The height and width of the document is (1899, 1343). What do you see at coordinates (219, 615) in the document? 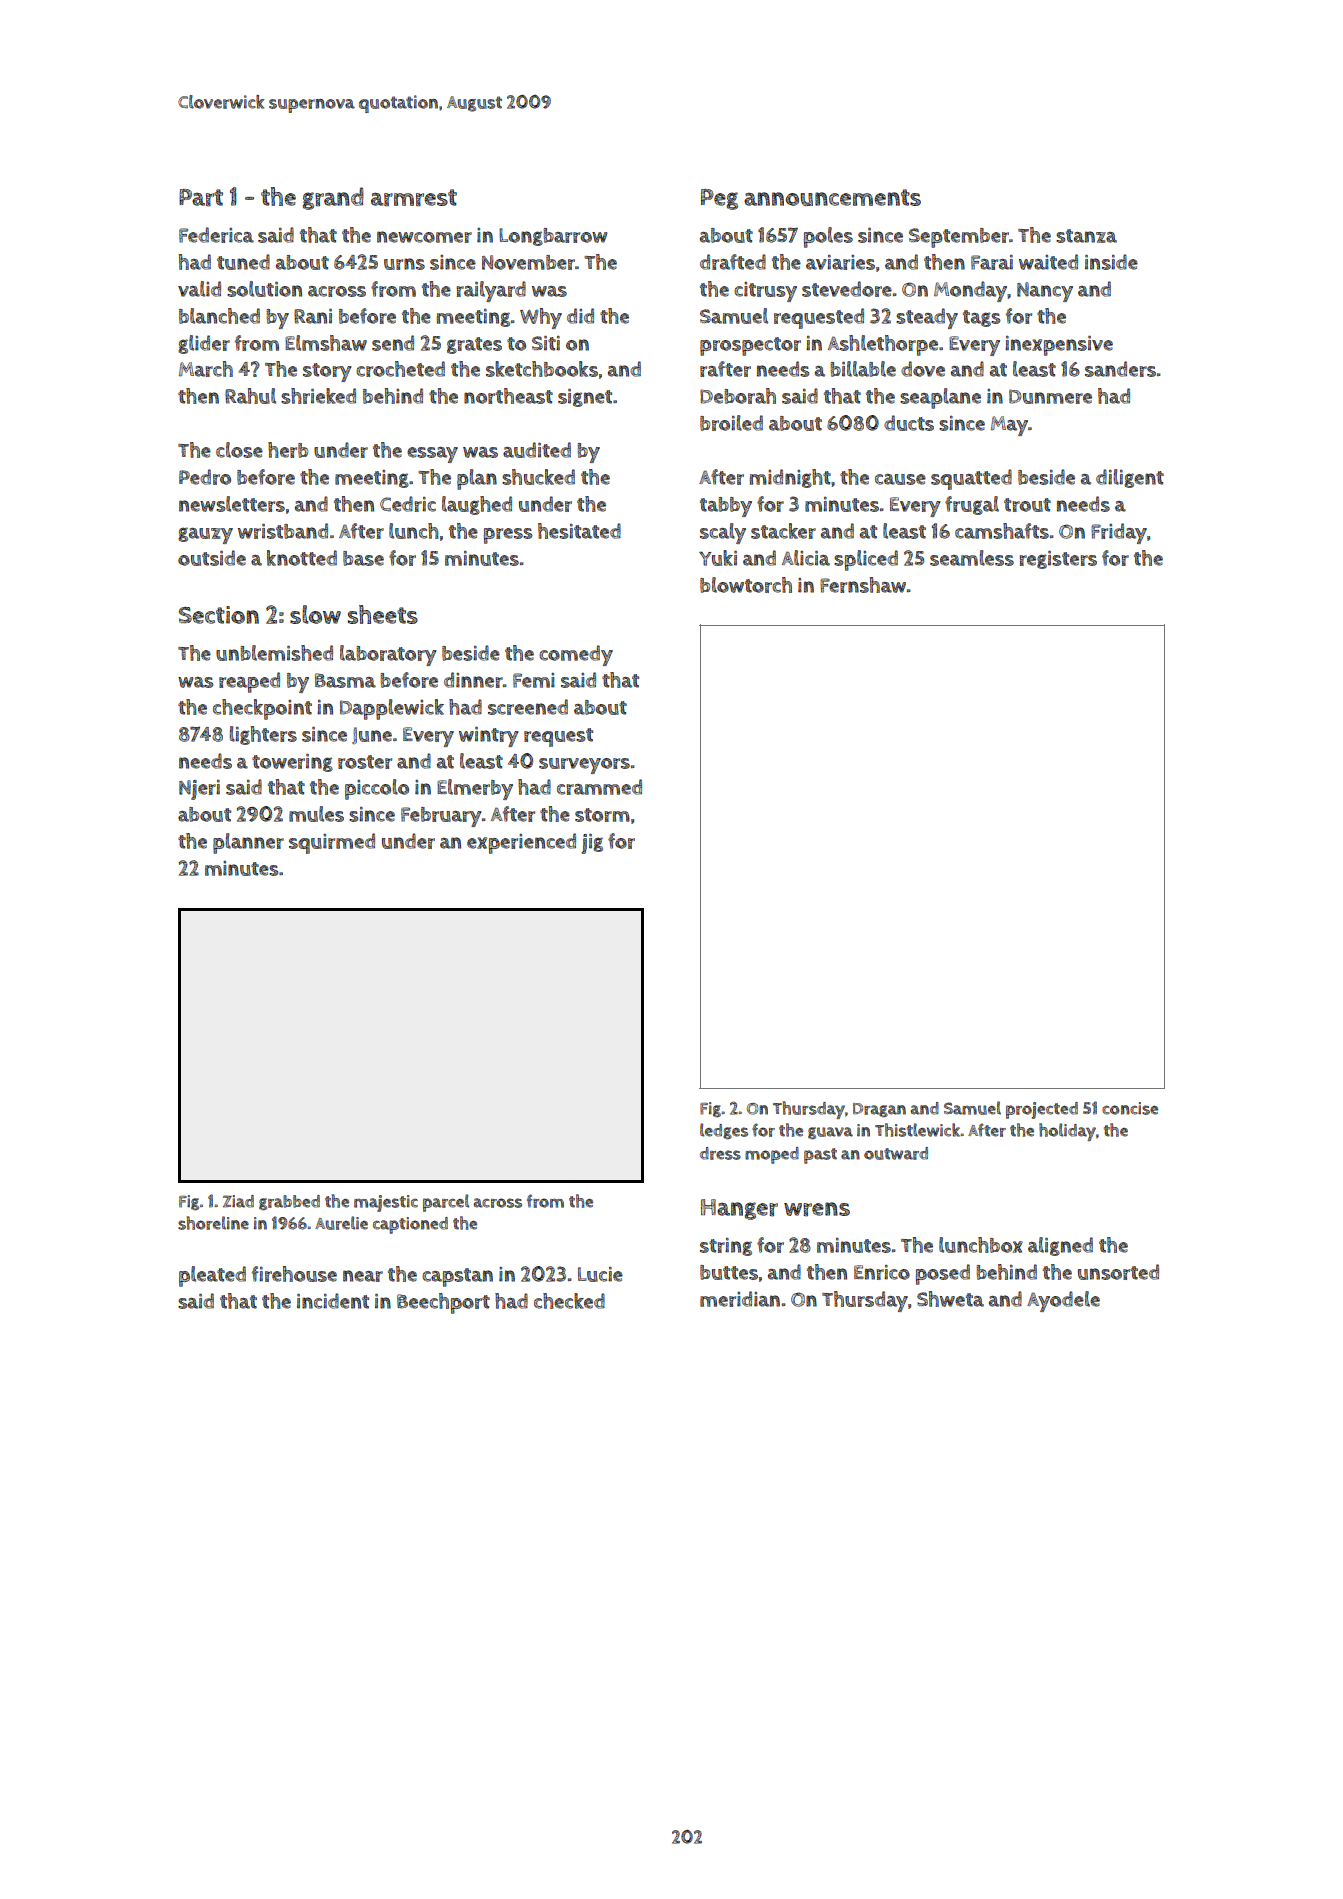
I see `Section` at bounding box center [219, 615].
